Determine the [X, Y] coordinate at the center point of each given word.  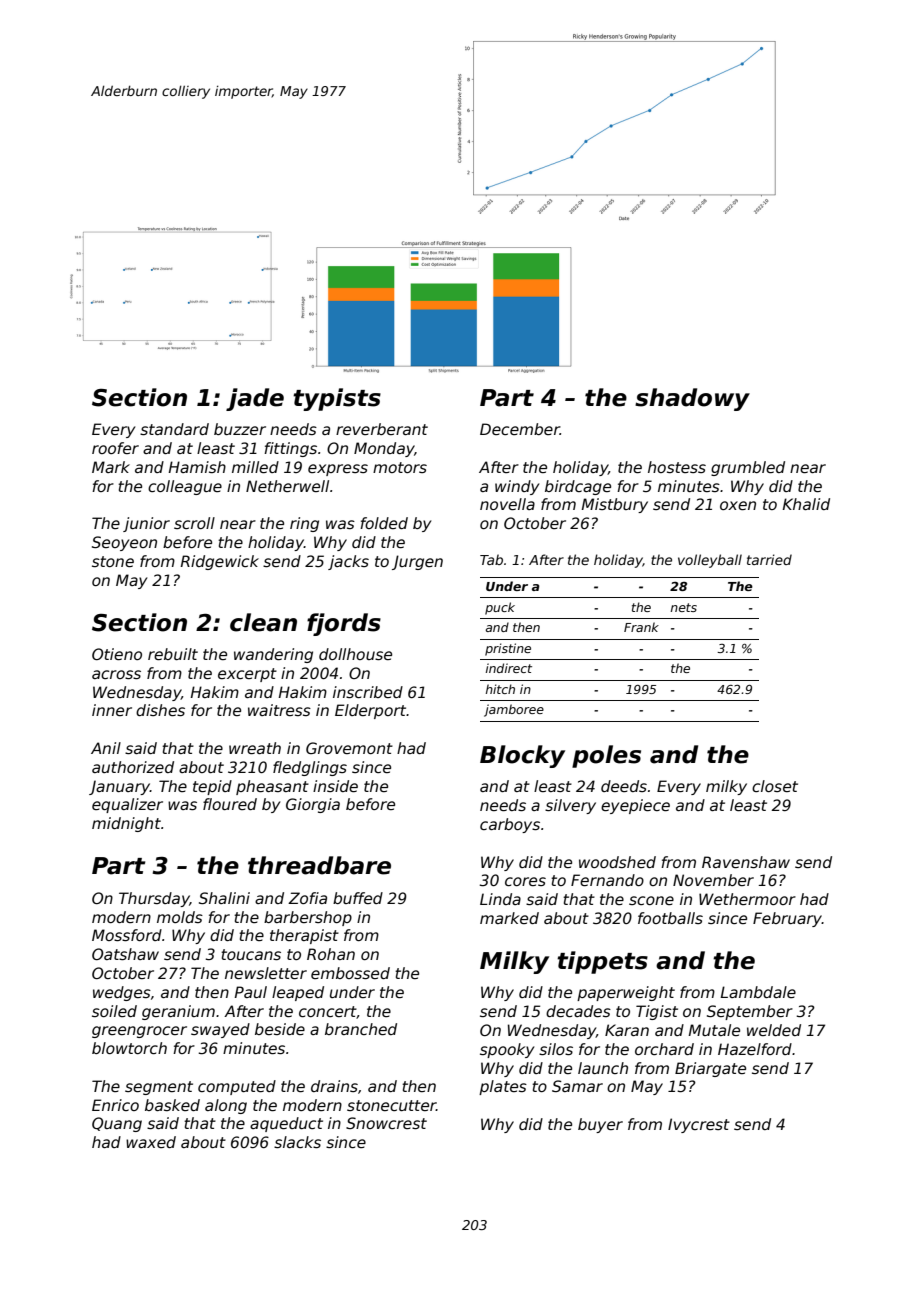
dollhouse [355, 654]
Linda [500, 899]
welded [774, 1030]
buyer [600, 1125]
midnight [126, 824]
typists [337, 399]
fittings [290, 449]
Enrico [115, 1105]
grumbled [748, 468]
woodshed [617, 862]
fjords [344, 624]
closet [775, 786]
